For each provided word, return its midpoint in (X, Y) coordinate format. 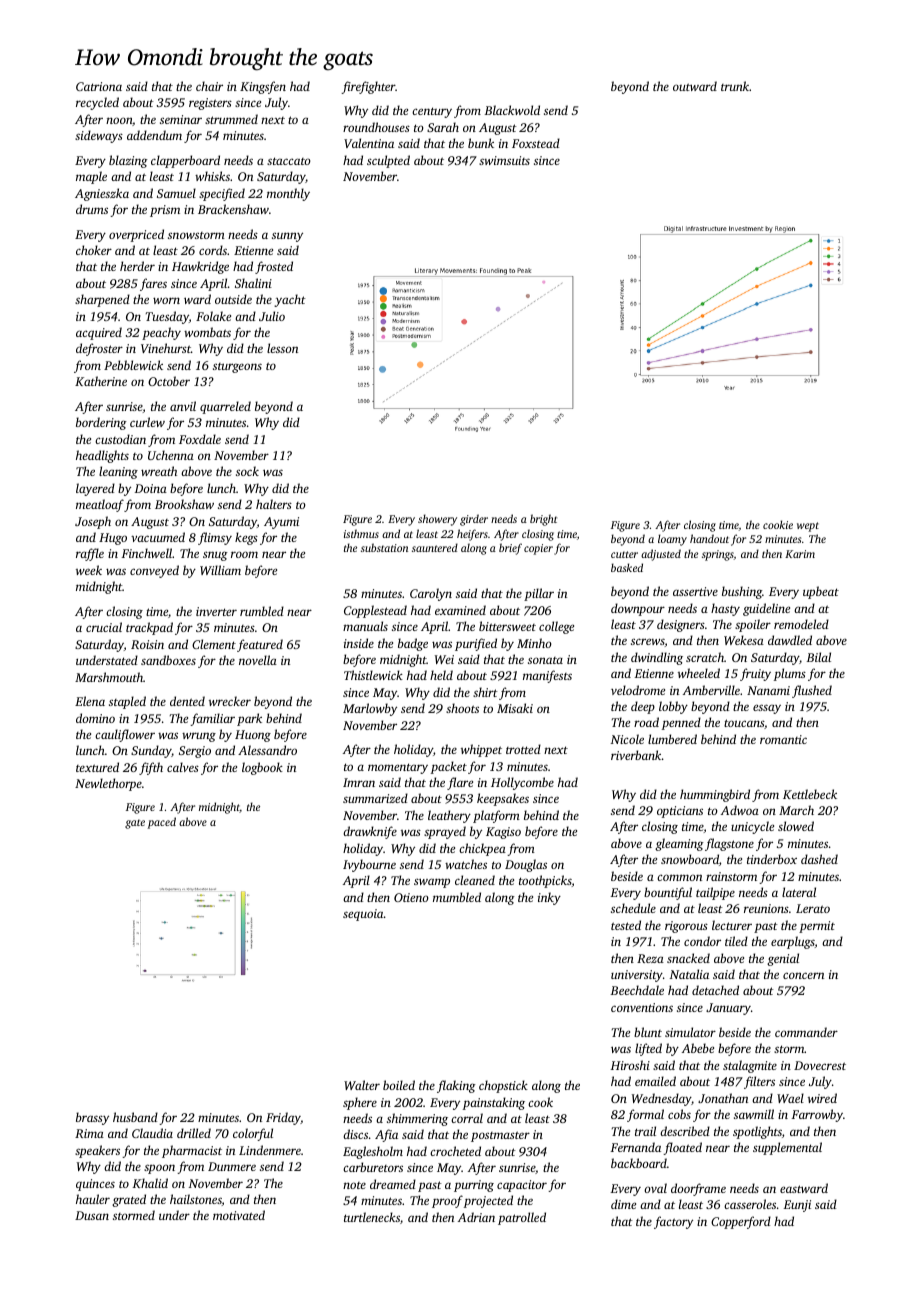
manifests (547, 676)
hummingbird (715, 795)
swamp (432, 883)
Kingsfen (263, 87)
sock (247, 471)
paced (161, 823)
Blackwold (512, 110)
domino (95, 718)
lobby (673, 707)
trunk (735, 86)
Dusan (92, 1215)
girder (474, 520)
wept (808, 527)
